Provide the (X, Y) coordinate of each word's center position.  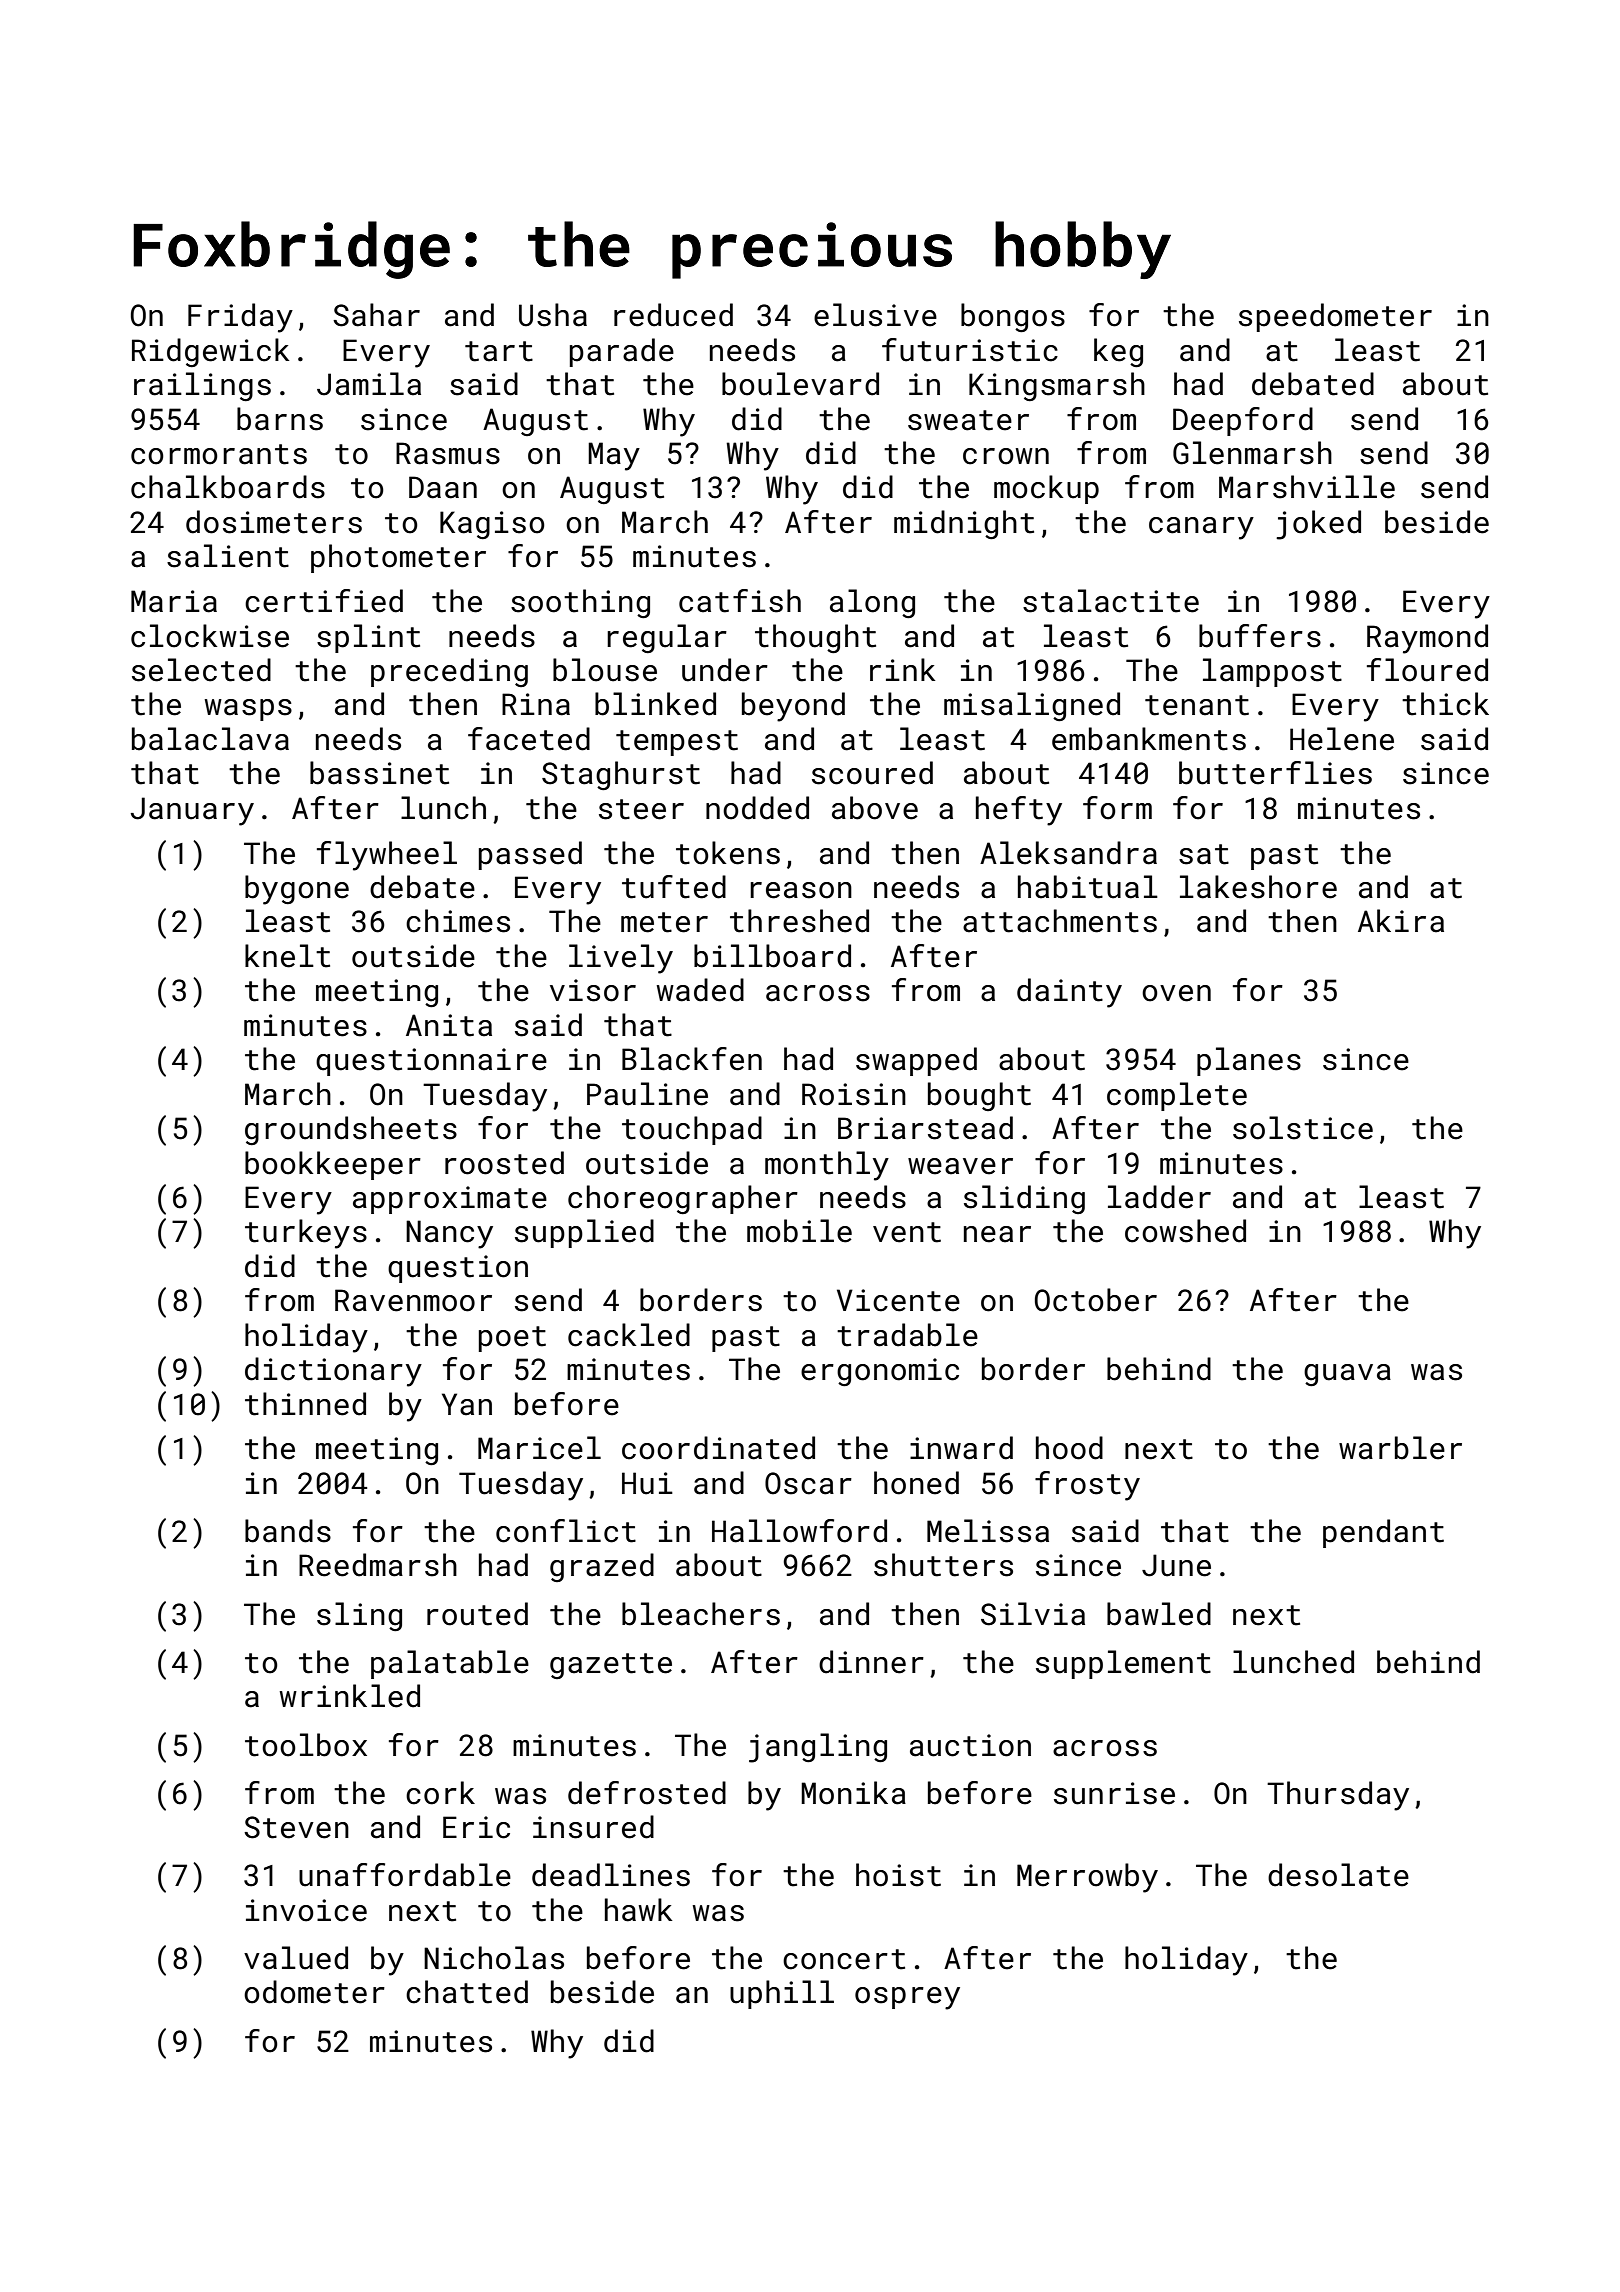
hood (1069, 1448)
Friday (240, 318)
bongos (1013, 317)
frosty (1087, 1486)
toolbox (306, 1745)
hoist (898, 1875)
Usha (553, 315)
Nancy (449, 1234)
